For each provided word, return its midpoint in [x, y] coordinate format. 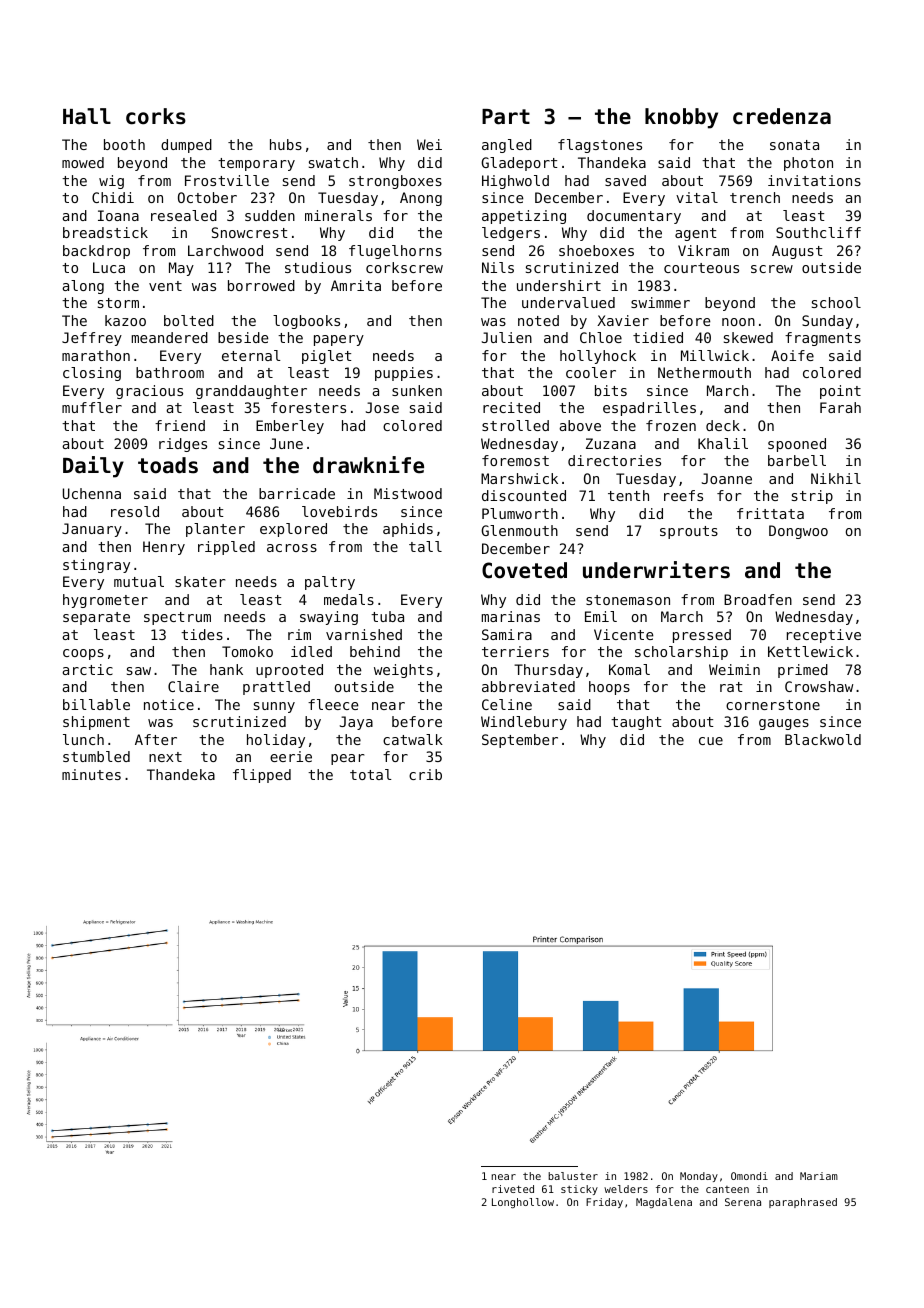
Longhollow [523, 1203]
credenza [782, 116]
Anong [421, 199]
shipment [96, 723]
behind [375, 651]
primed [803, 671]
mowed [83, 162]
